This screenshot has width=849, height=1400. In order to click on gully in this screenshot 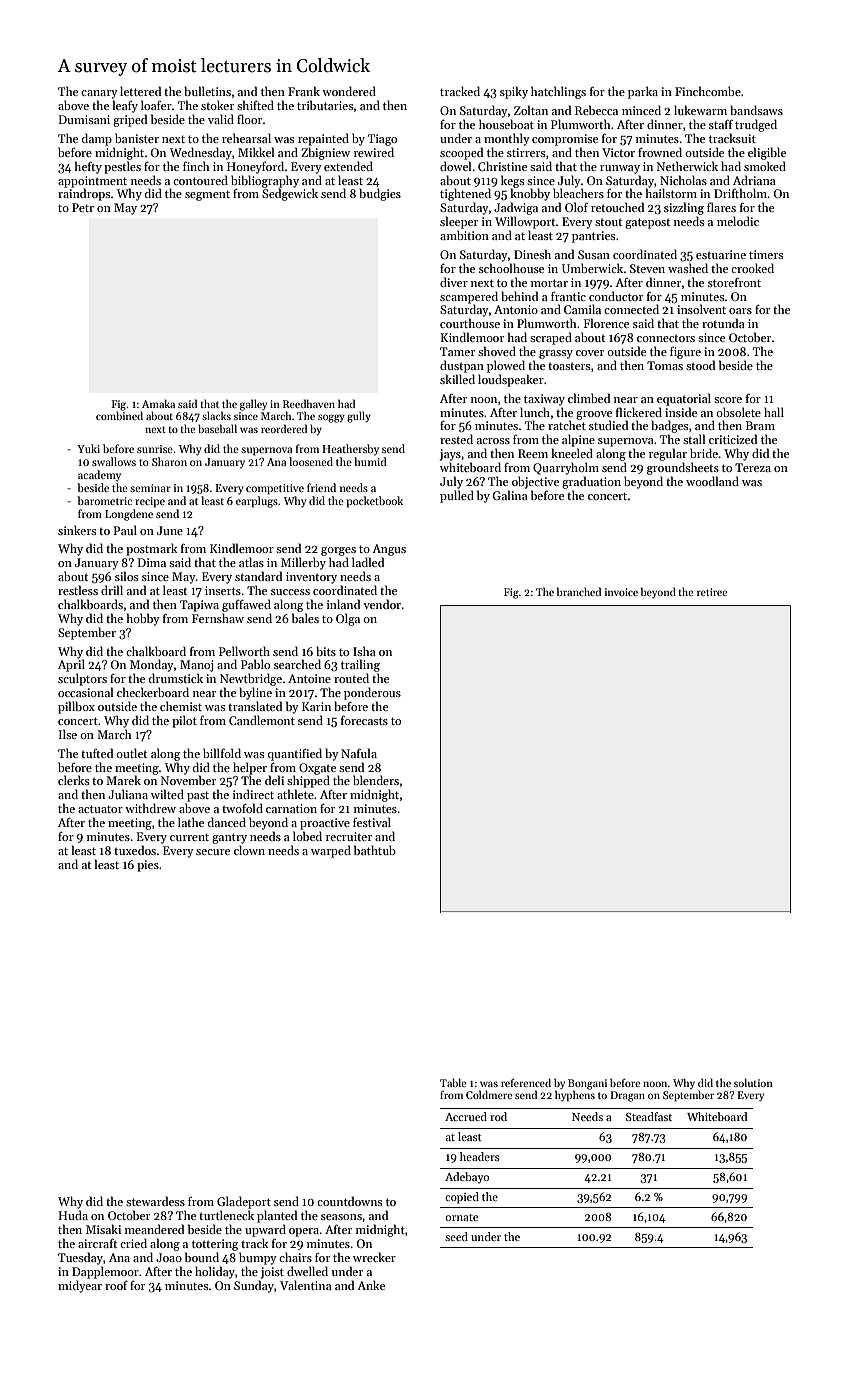, I will do `click(359, 417)`.
